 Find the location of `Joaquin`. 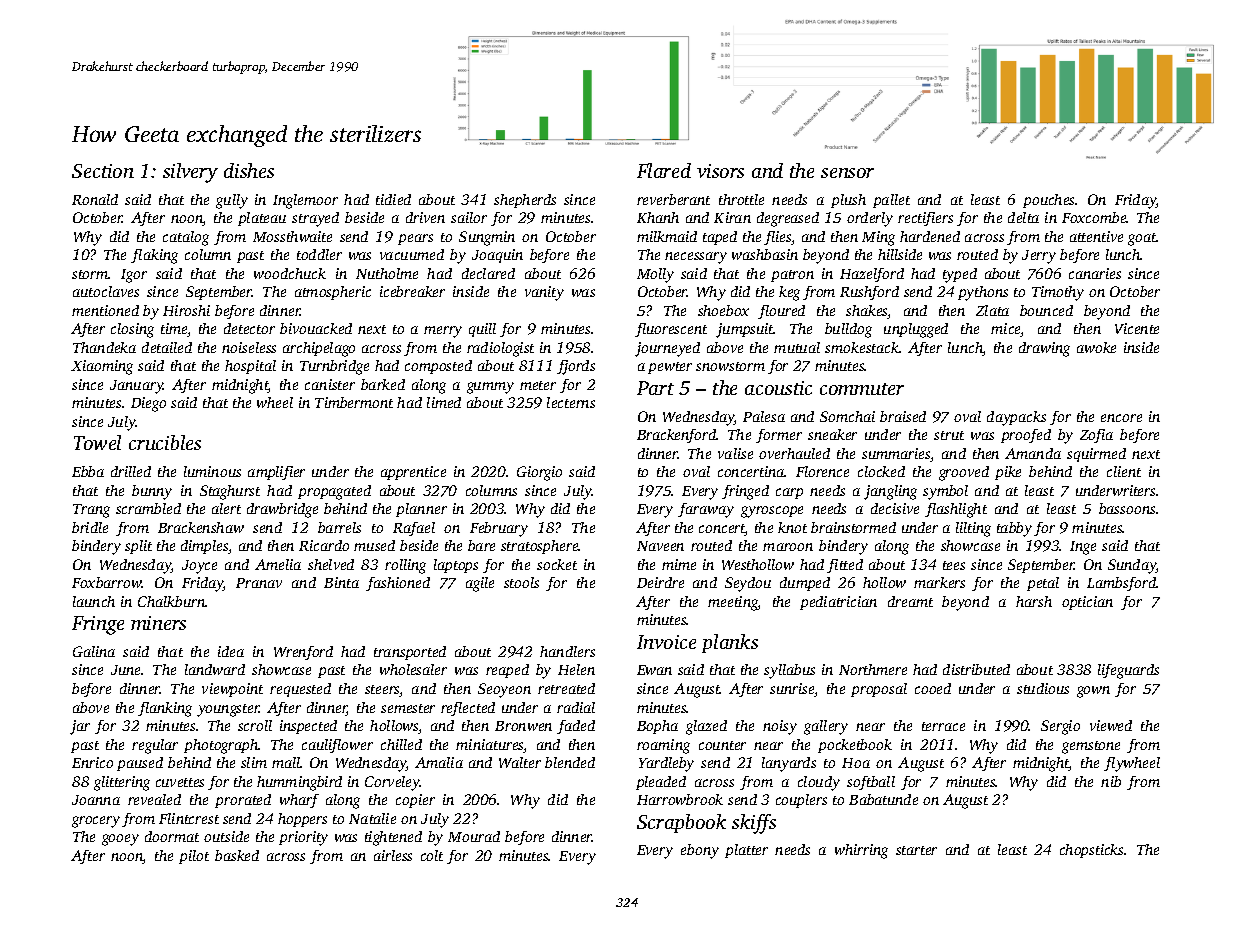

Joaquin is located at coordinates (497, 256).
